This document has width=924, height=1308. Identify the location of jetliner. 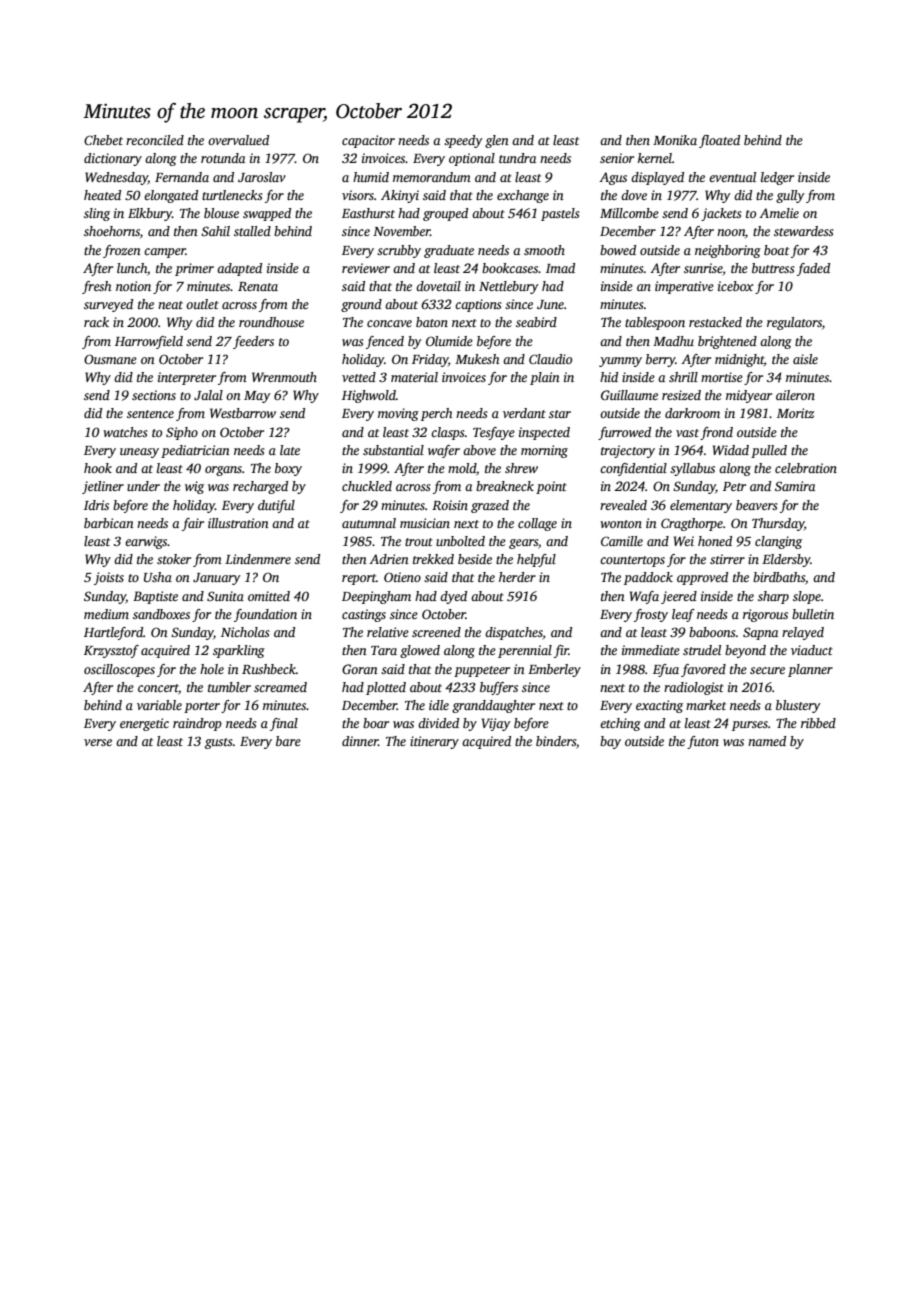
(103, 487).
